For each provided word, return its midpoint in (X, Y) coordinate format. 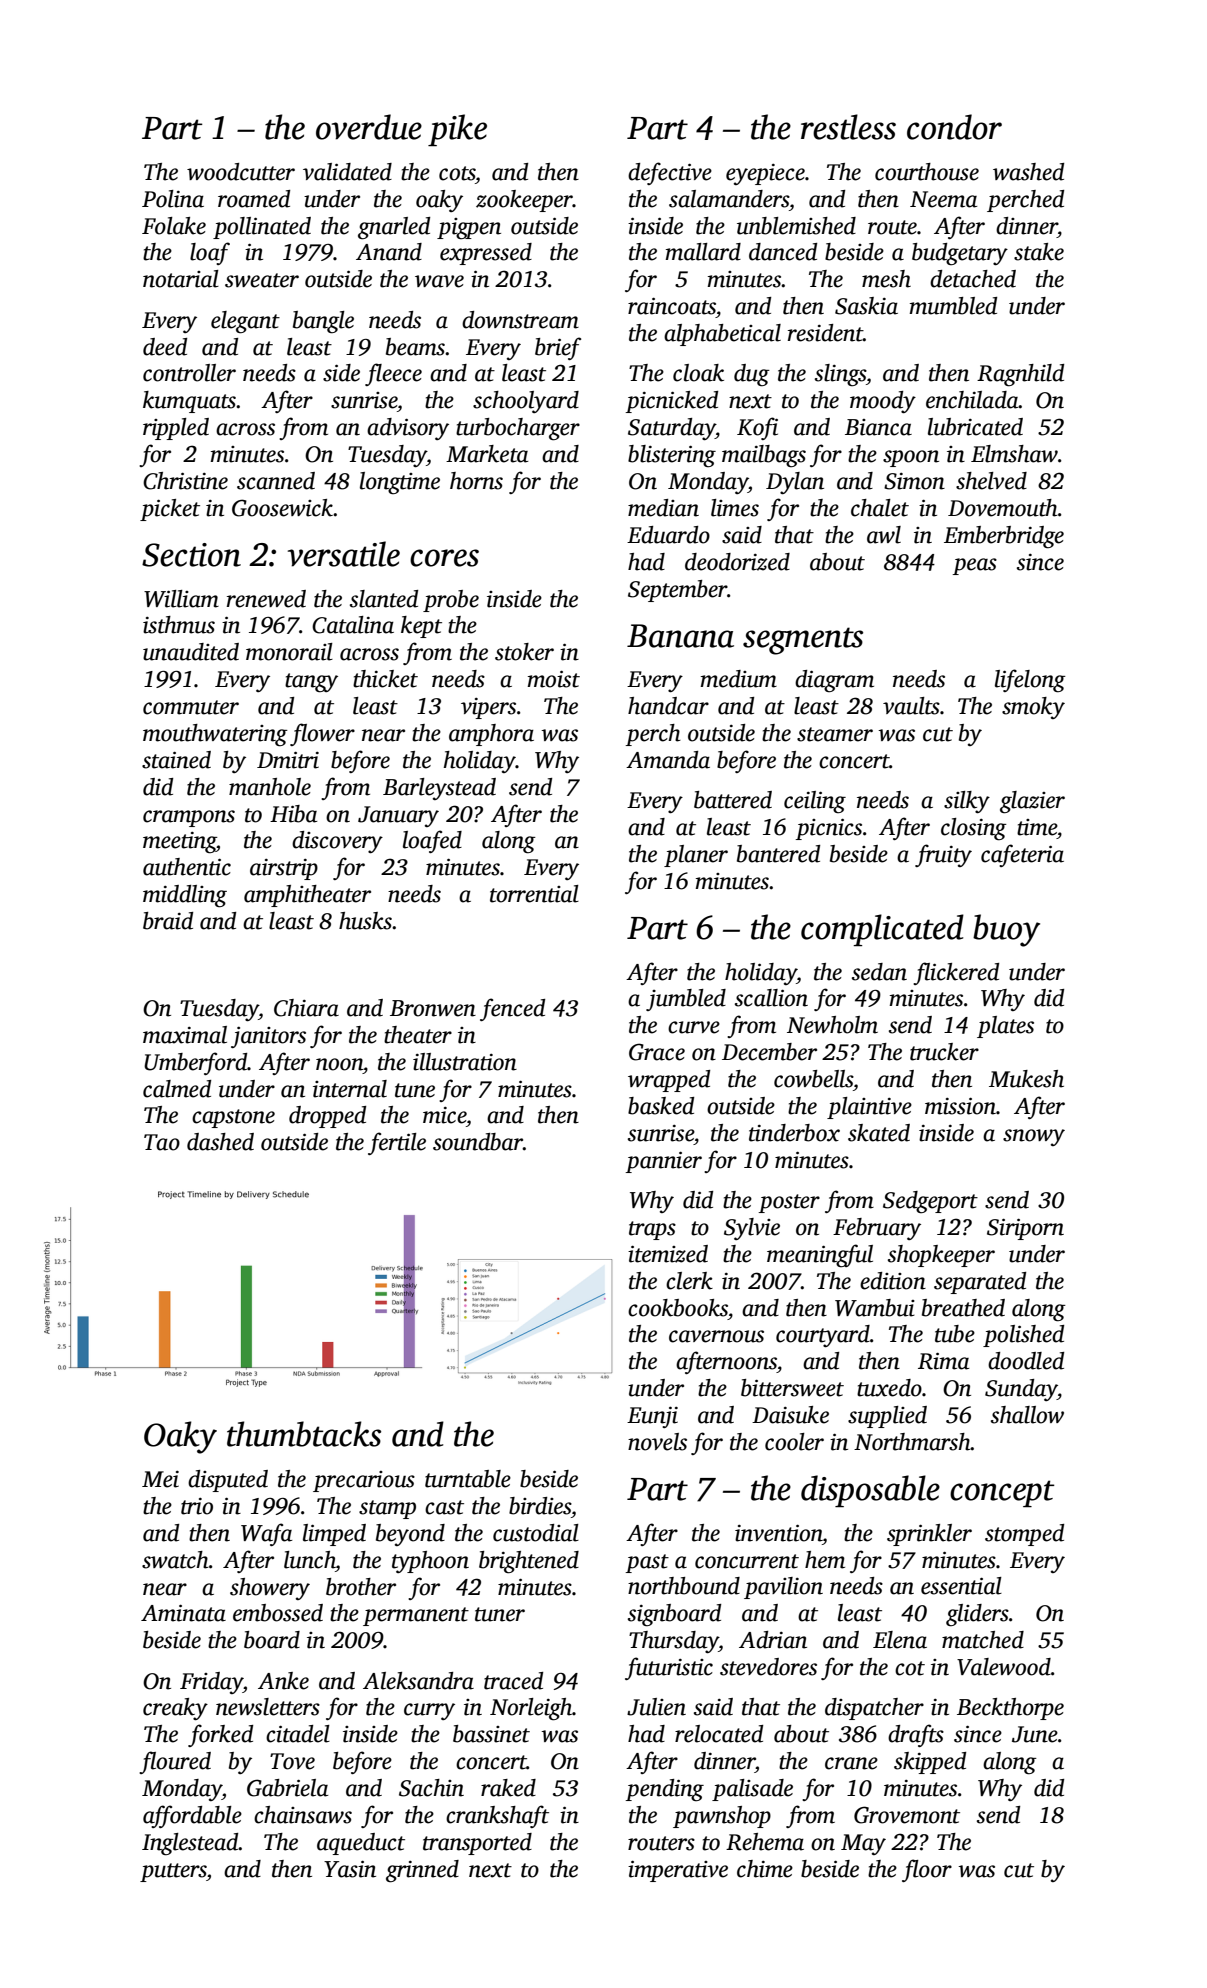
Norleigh (531, 1709)
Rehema (765, 1842)
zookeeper (524, 201)
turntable (468, 1479)
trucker (944, 1052)
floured (175, 1762)
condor (954, 127)
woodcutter (241, 172)
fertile (397, 1143)
